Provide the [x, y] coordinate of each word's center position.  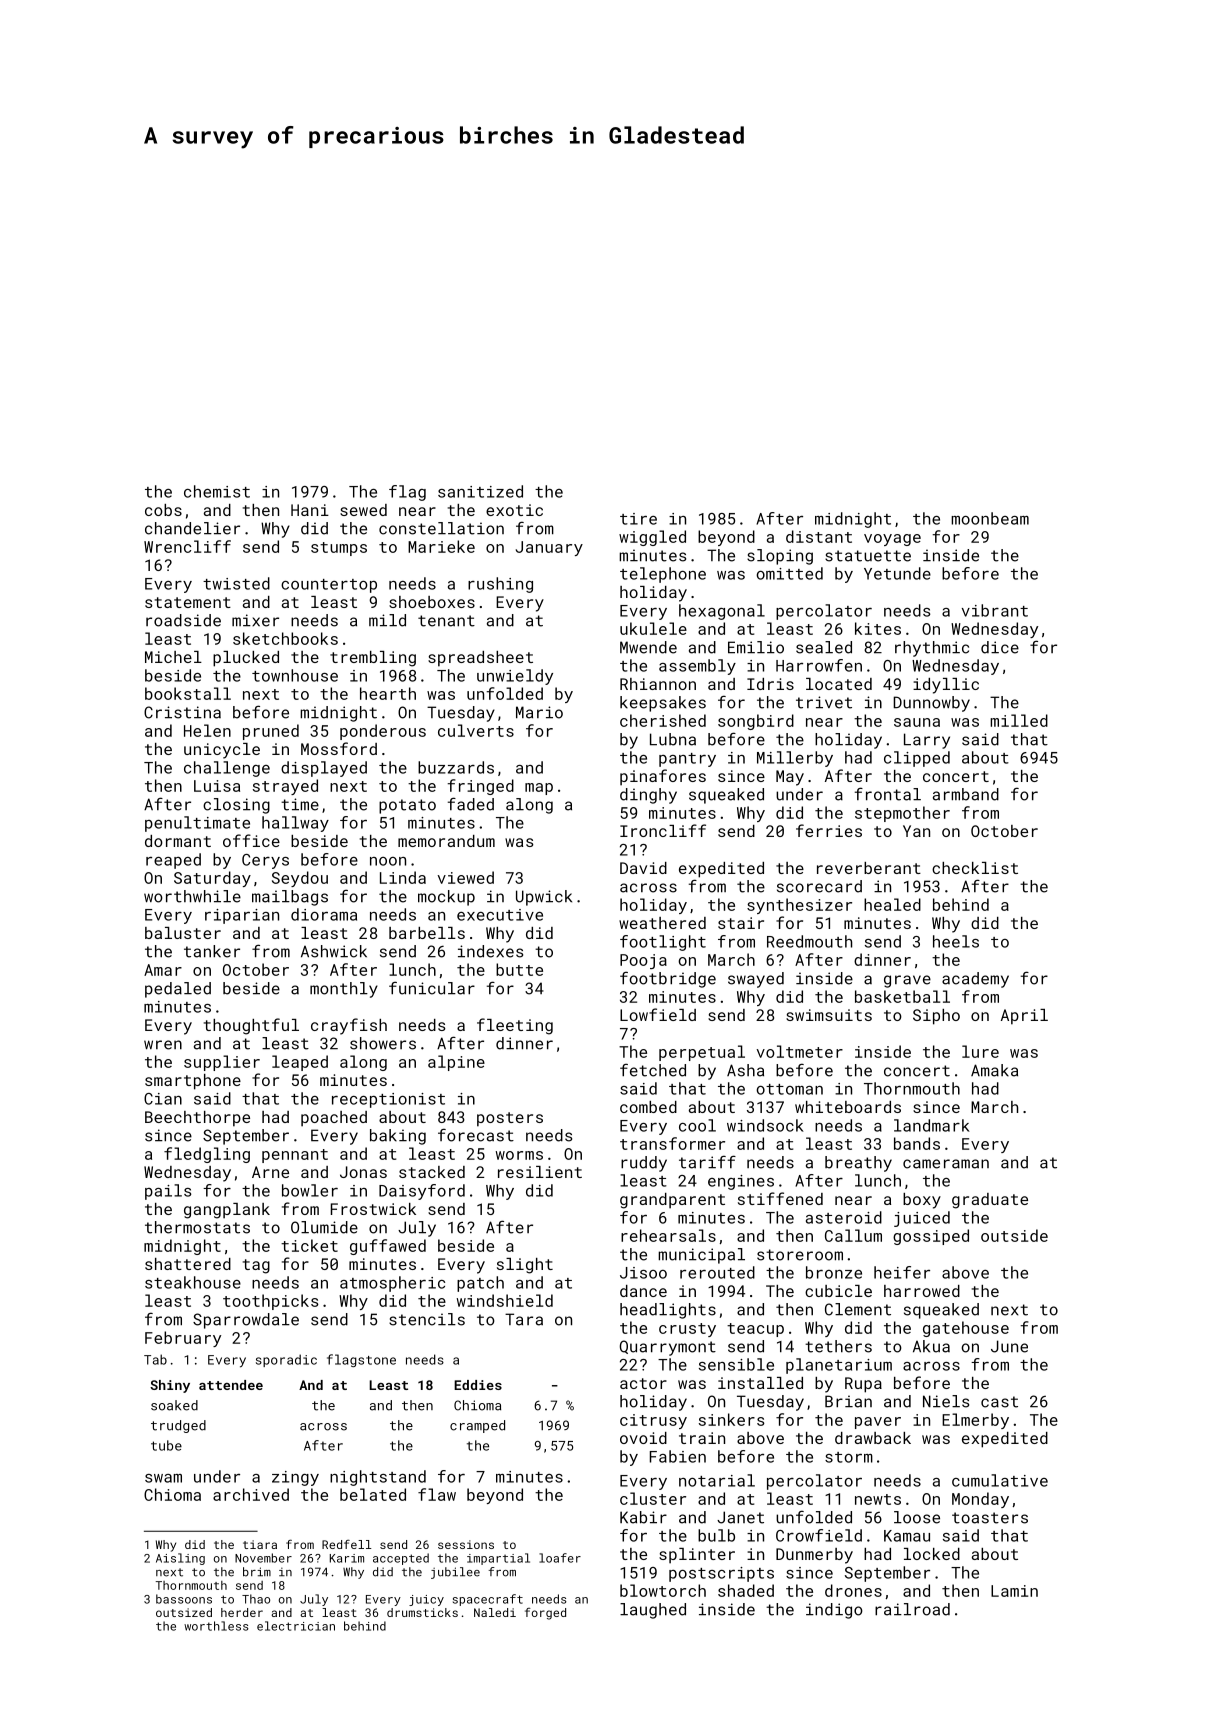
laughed [653, 1611]
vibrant [995, 610]
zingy [295, 1478]
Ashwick [334, 951]
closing [236, 806]
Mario [539, 712]
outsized [184, 1612]
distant [819, 536]
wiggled [652, 538]
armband [966, 794]
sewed [363, 510]
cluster [653, 1498]
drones [853, 1590]
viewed [465, 877]
